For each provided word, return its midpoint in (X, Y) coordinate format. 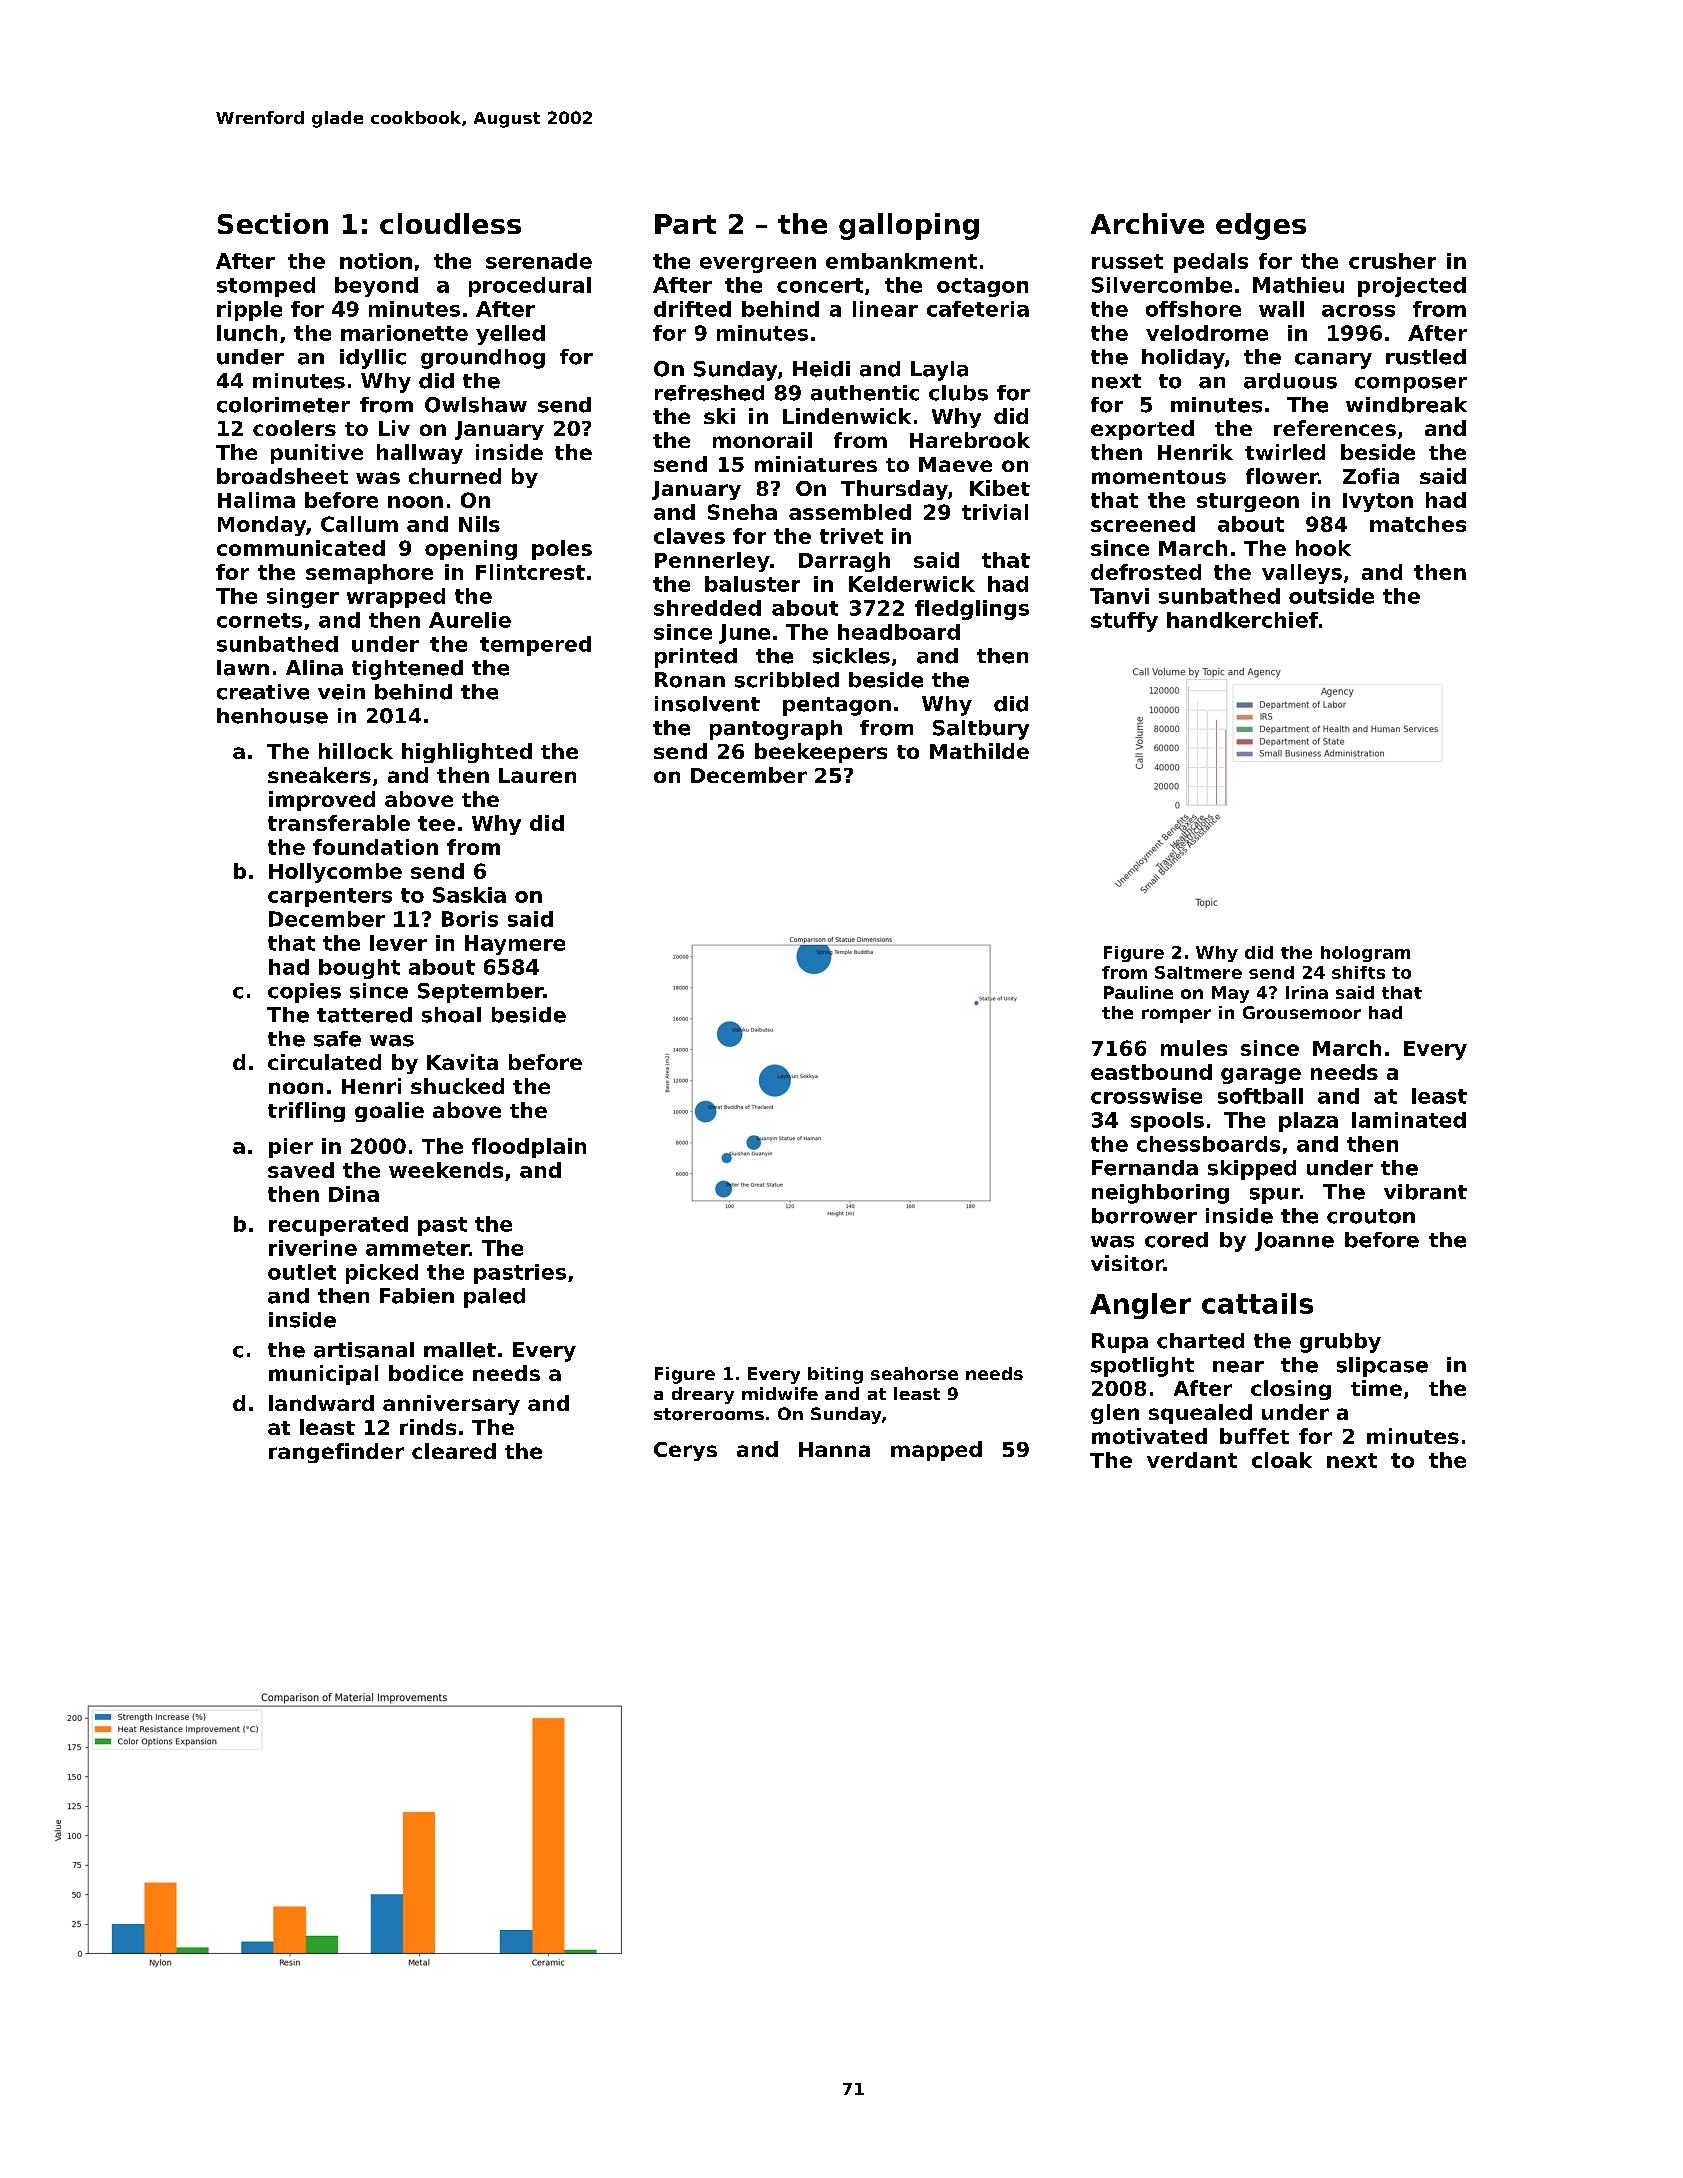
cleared (454, 1451)
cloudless (450, 223)
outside (1331, 596)
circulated (324, 1062)
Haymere (515, 945)
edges (1261, 226)
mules (1194, 1048)
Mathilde (979, 751)
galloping (909, 226)
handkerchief (1242, 620)
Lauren (537, 775)
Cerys (685, 1451)
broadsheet (282, 476)
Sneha (742, 512)
